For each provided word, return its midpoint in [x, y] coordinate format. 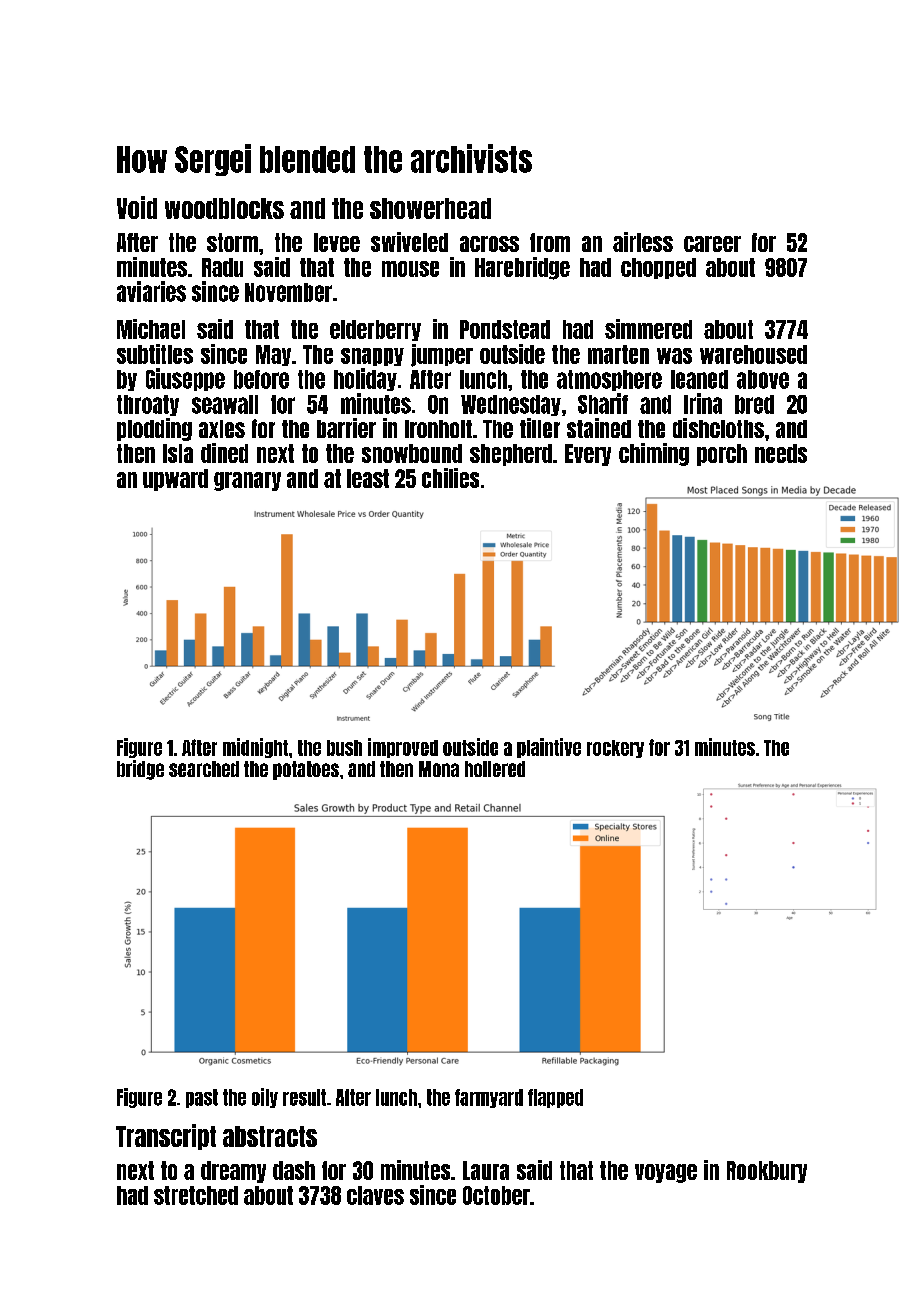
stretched [196, 1195]
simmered [648, 329]
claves [375, 1195]
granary [247, 481]
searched [204, 769]
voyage [666, 1173]
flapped [555, 1098]
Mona [439, 769]
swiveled [409, 242]
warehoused [753, 354]
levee [337, 242]
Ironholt [438, 429]
